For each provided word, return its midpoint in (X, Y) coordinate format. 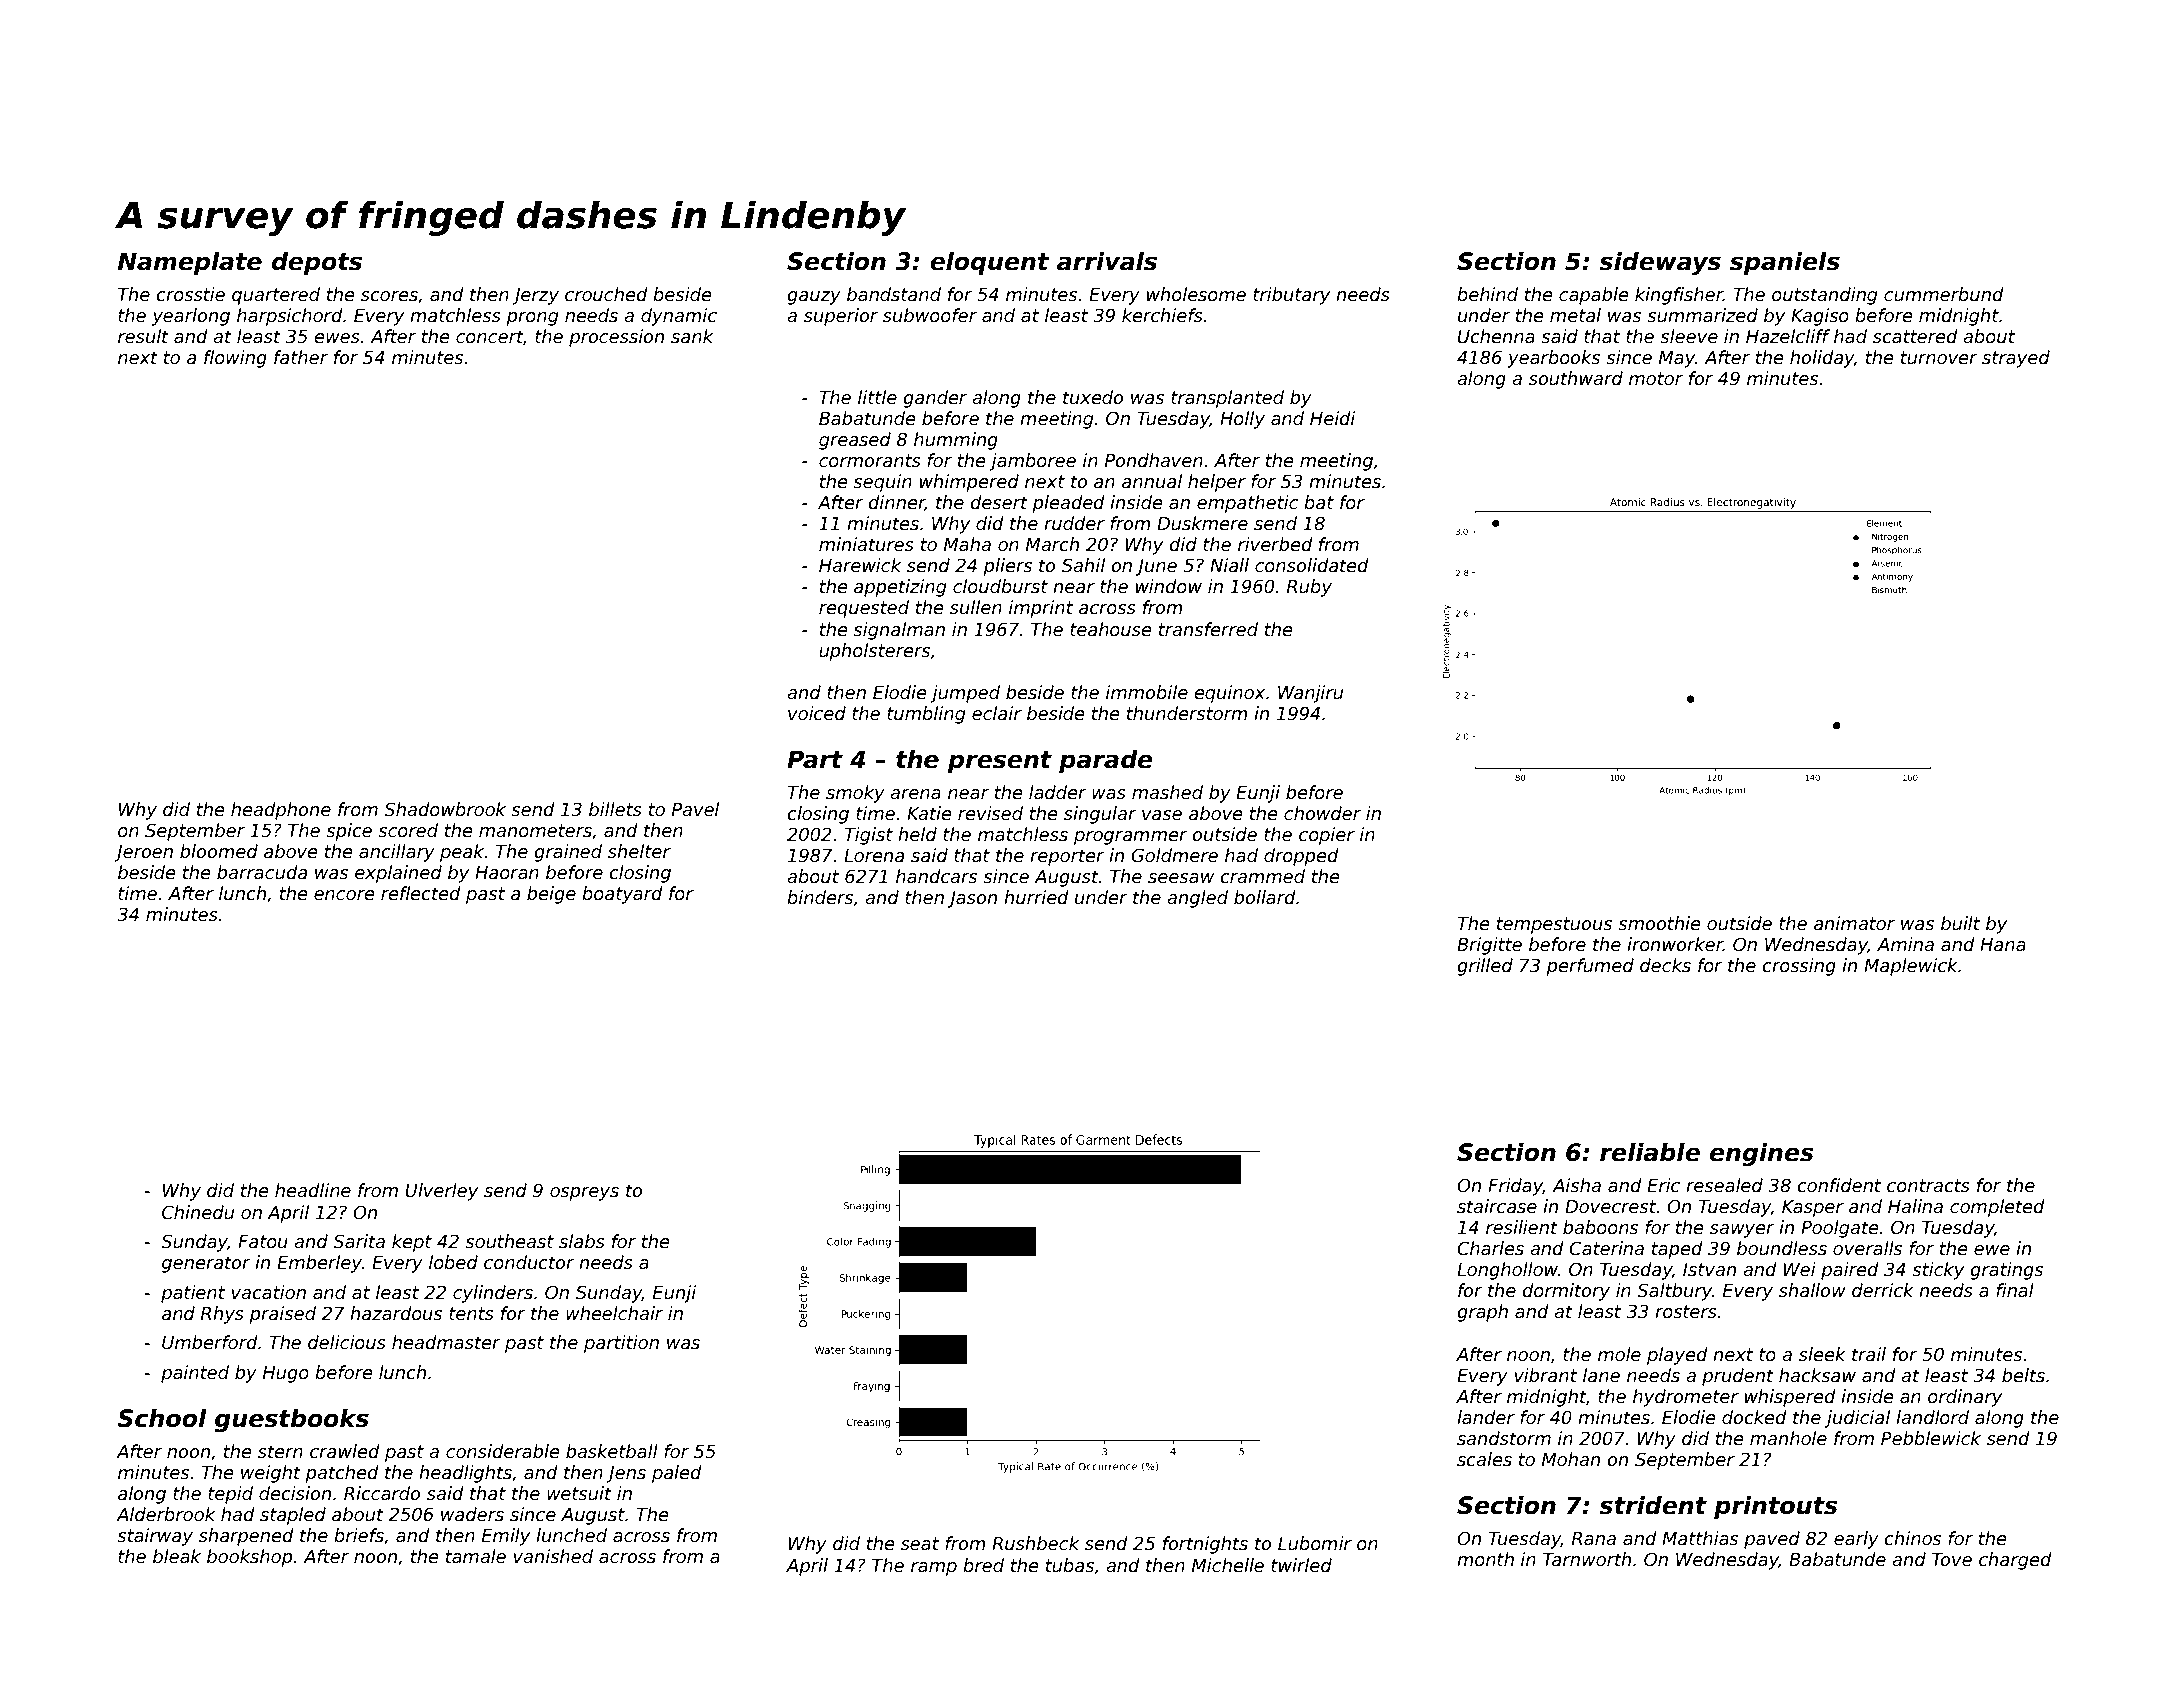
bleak (177, 1556)
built (1960, 923)
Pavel (695, 809)
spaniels (1785, 263)
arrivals (1107, 261)
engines (1762, 1154)
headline (313, 1190)
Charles (1490, 1248)
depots (317, 263)
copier (1327, 836)
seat (920, 1544)
